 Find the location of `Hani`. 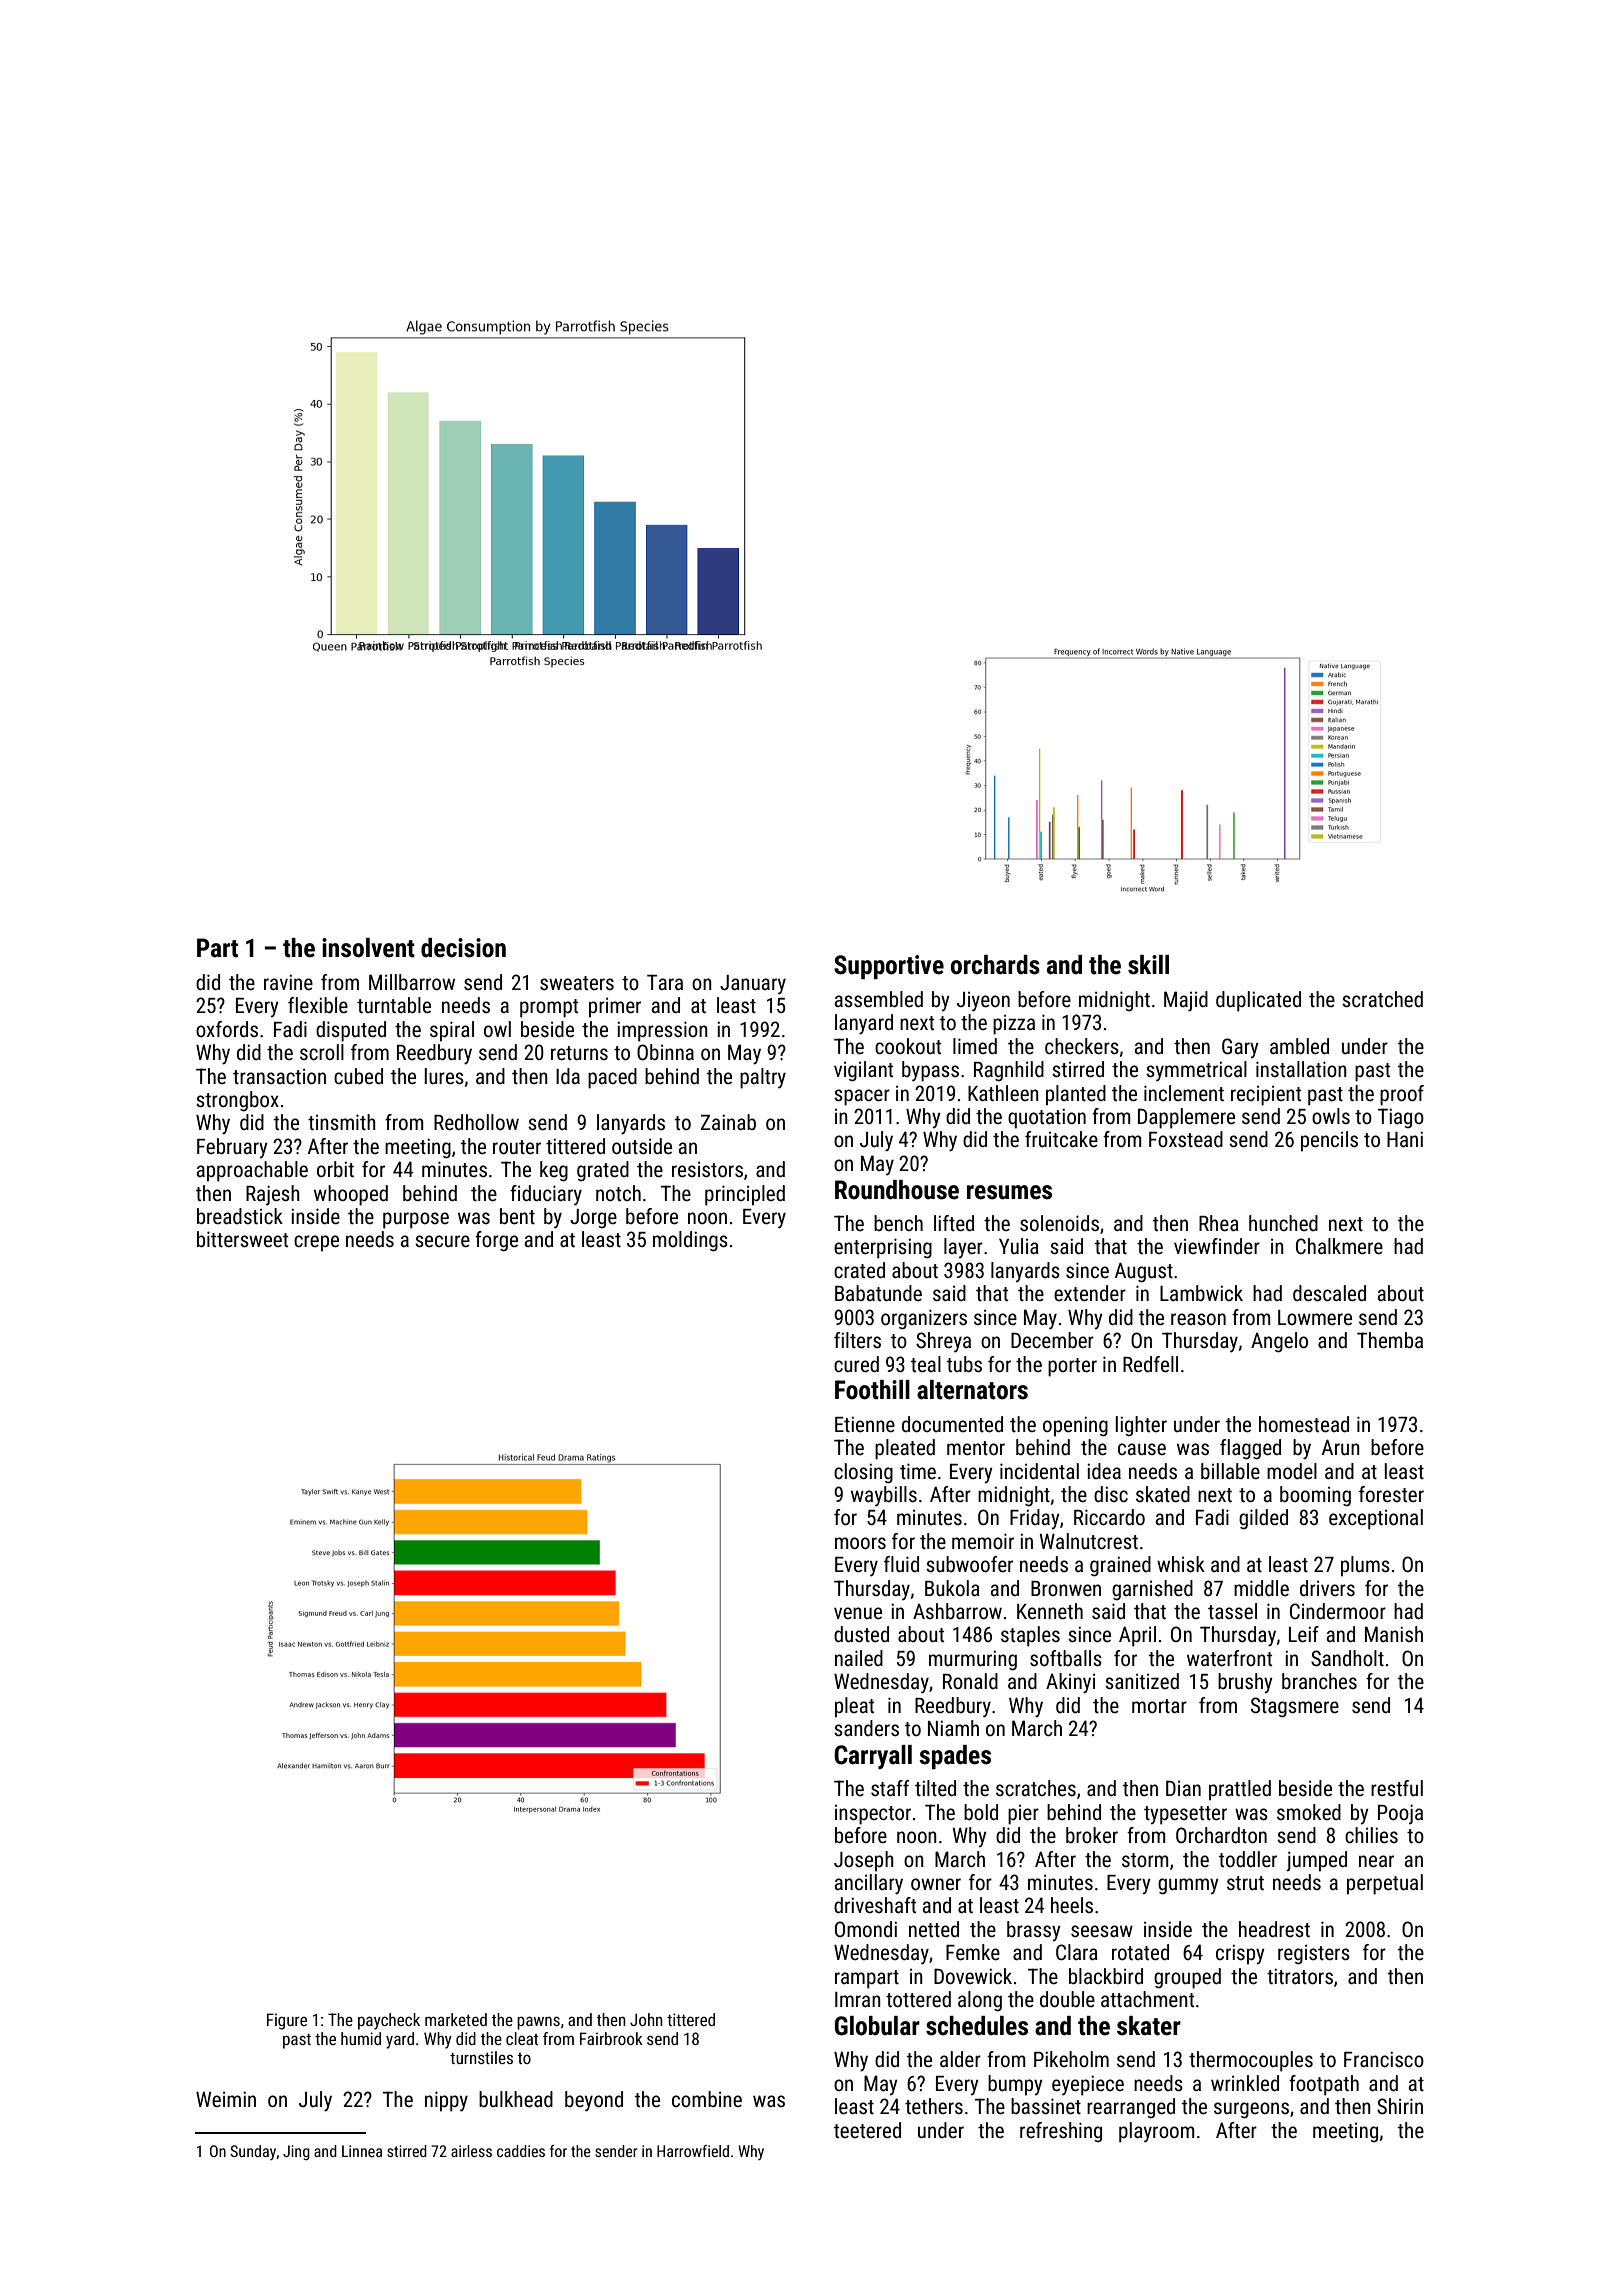

Hani is located at coordinates (1405, 1139).
